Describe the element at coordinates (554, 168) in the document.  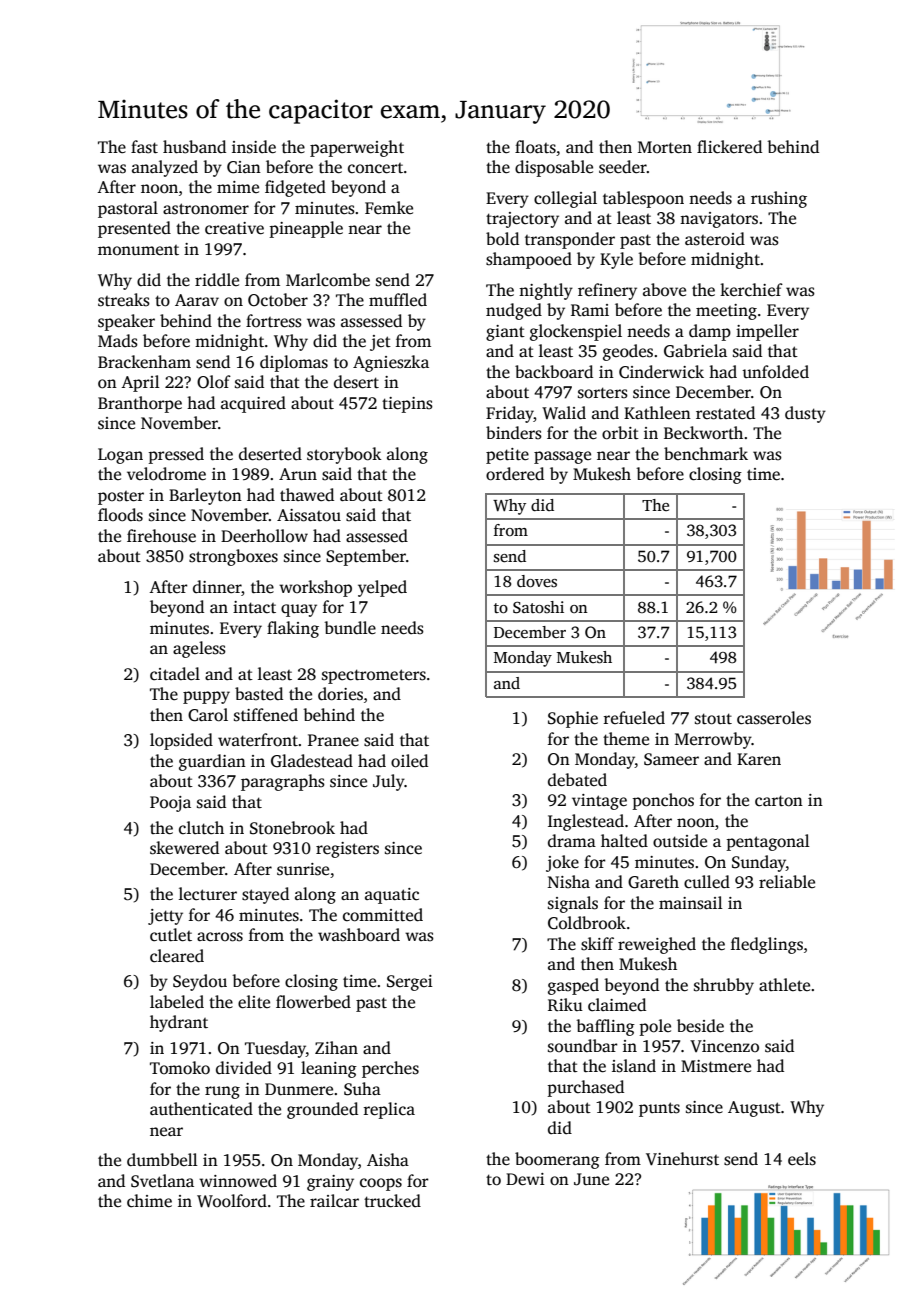
I see `disposable` at that location.
